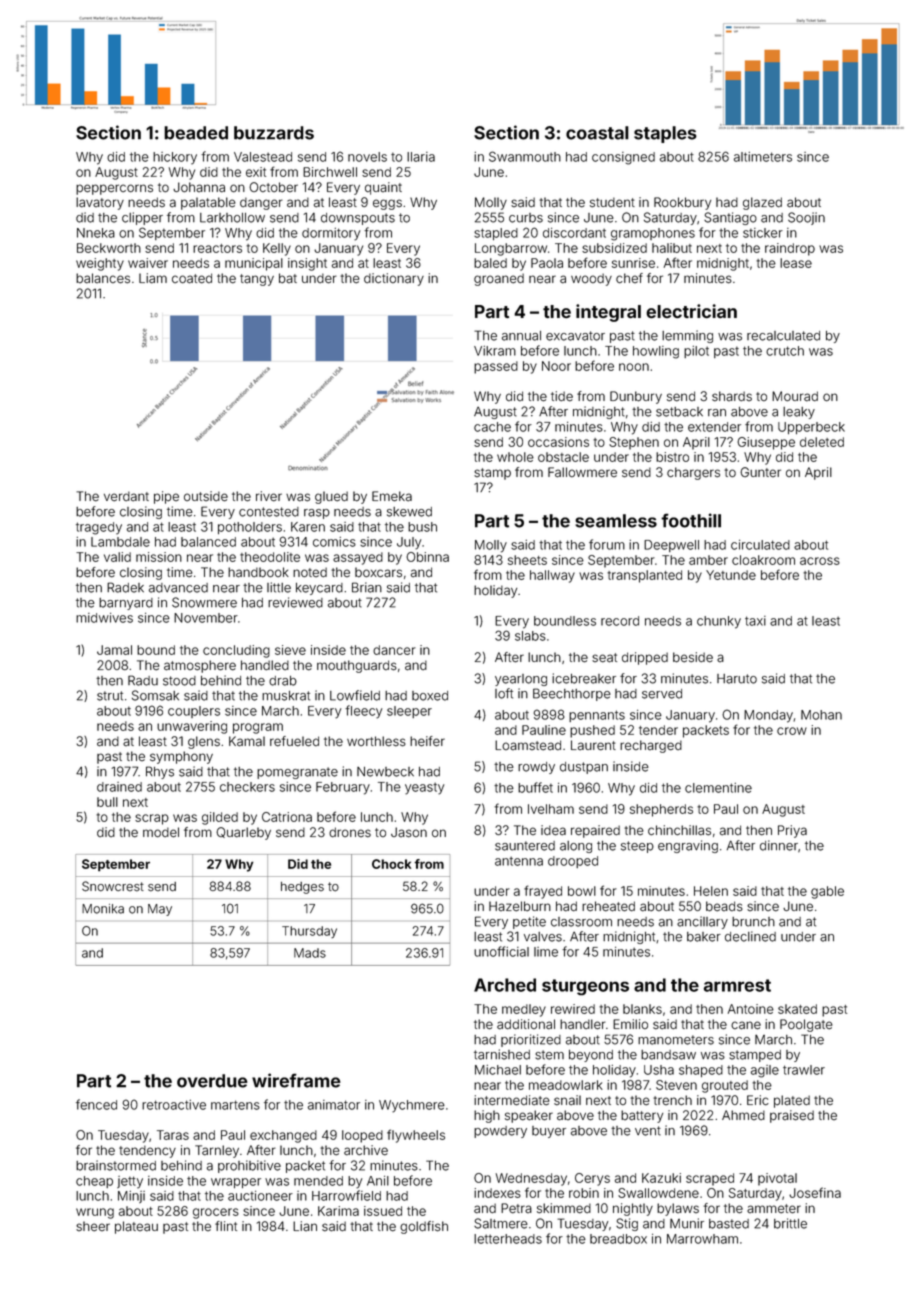  Describe the element at coordinates (136, 1227) in the screenshot. I see `plateau` at that location.
